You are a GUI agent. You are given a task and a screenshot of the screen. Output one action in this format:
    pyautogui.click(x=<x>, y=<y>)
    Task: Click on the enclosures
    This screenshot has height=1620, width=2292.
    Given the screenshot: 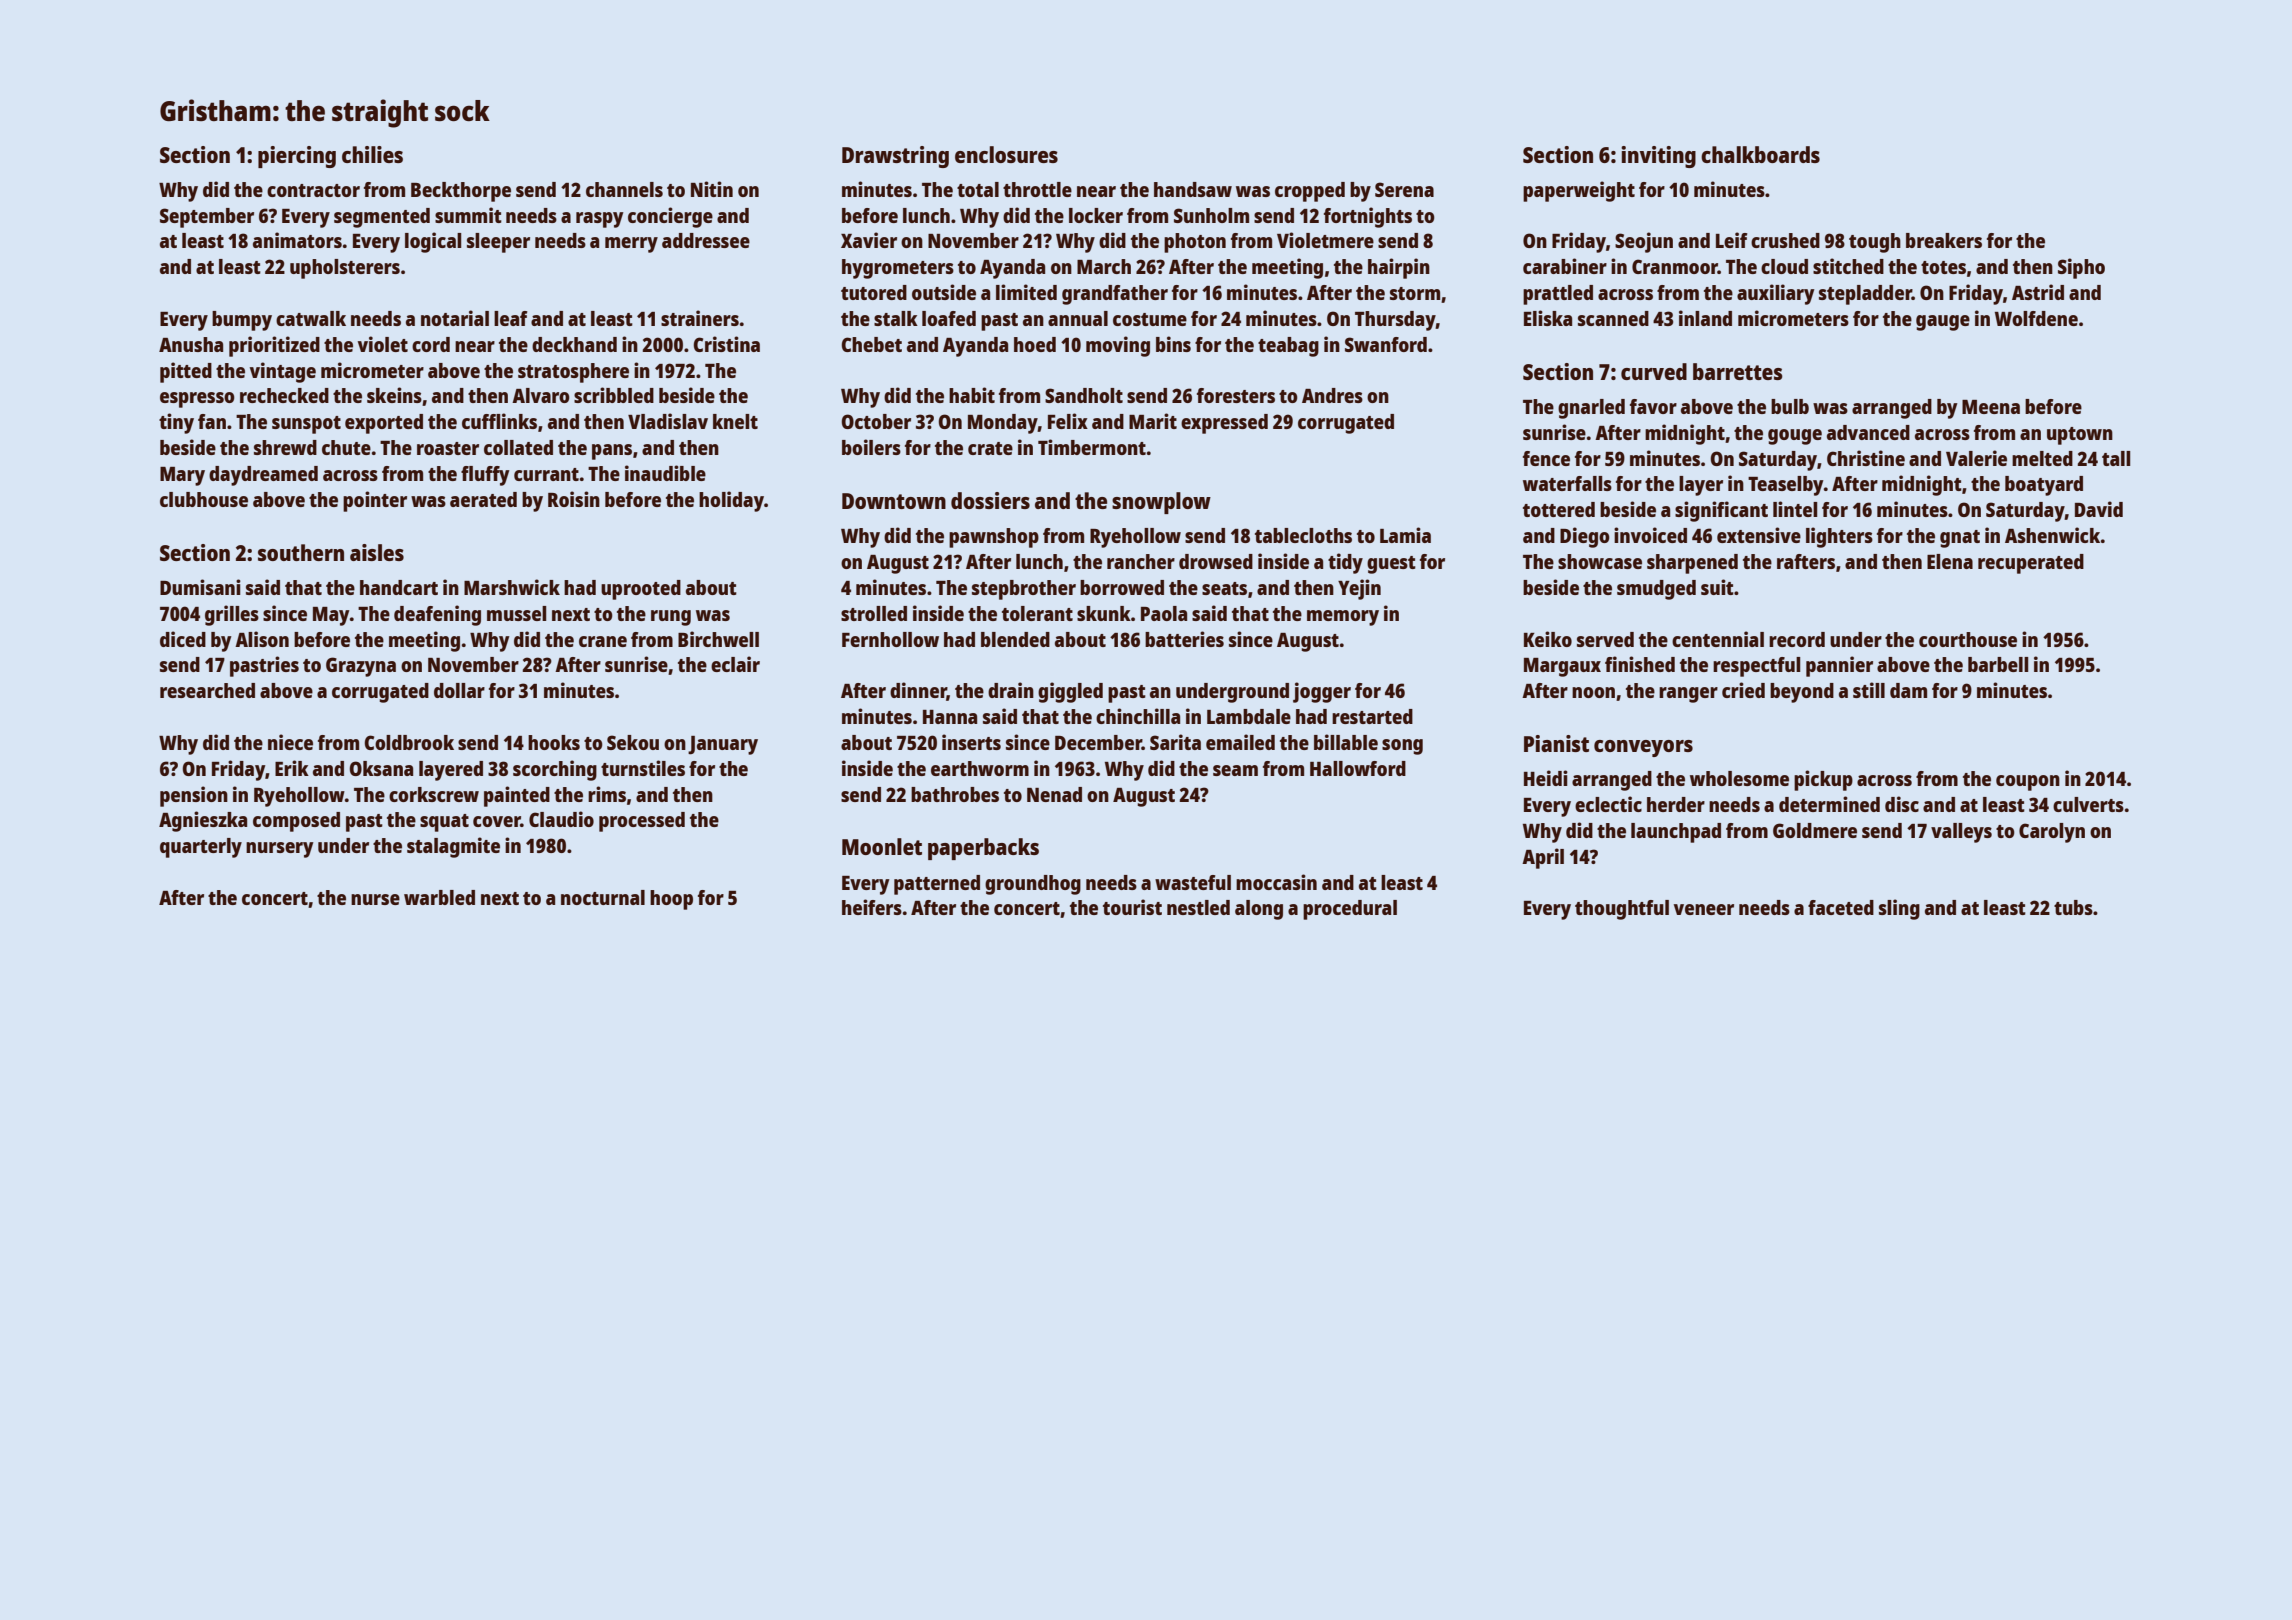 What is the action you would take?
    pyautogui.click(x=1006, y=154)
